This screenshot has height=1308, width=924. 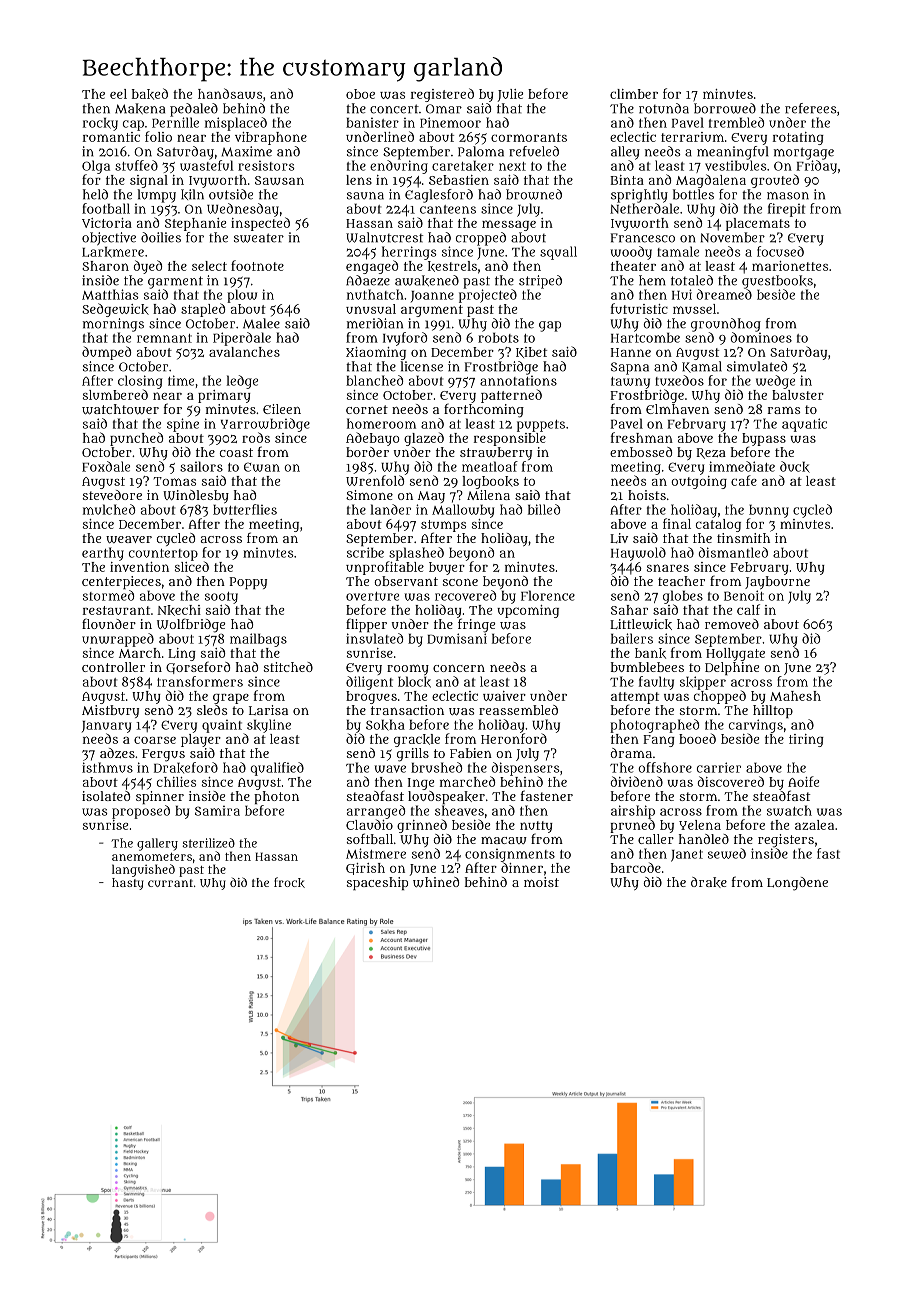 What do you see at coordinates (668, 568) in the screenshot?
I see `snares` at bounding box center [668, 568].
